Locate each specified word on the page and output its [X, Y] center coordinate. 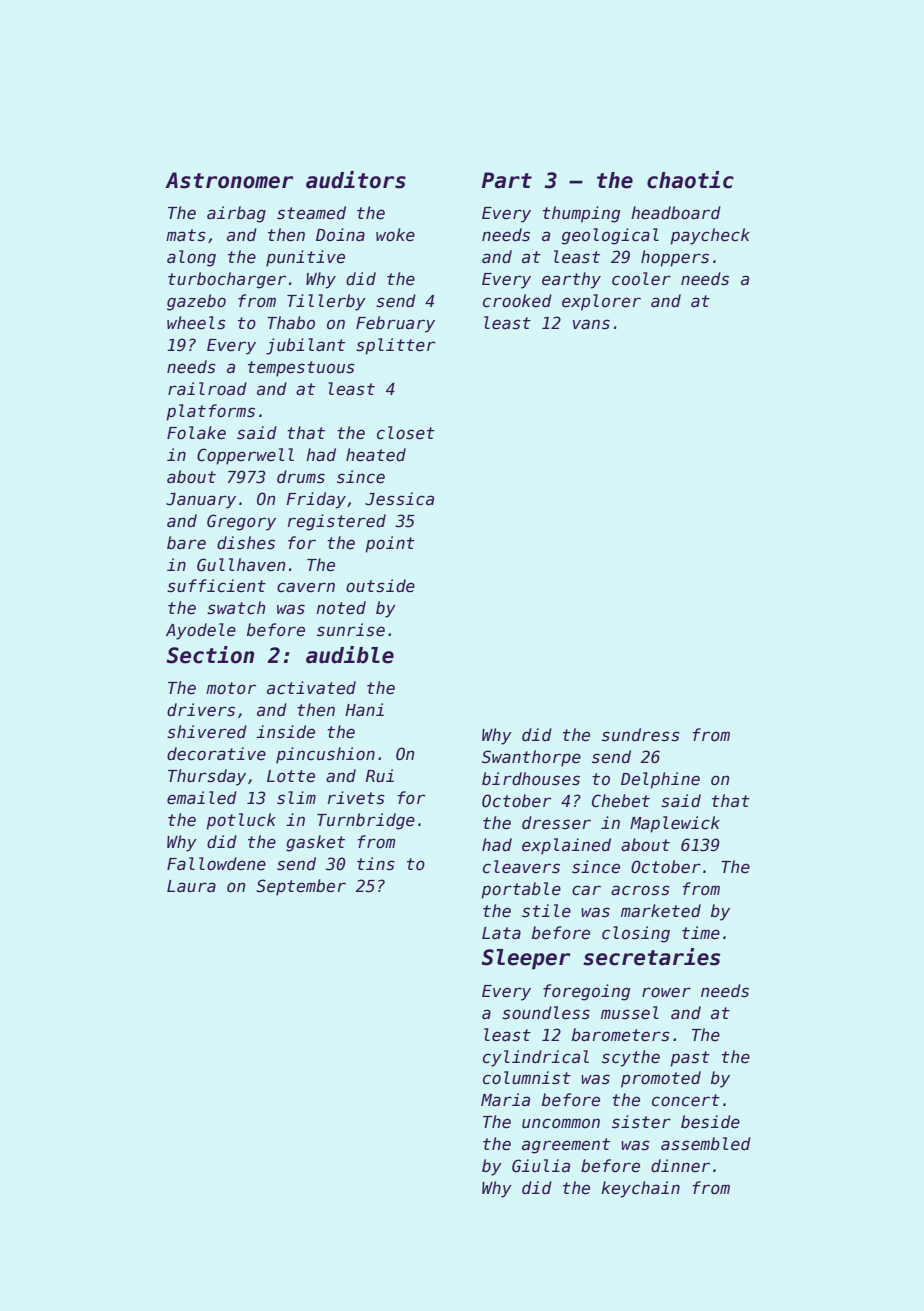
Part [507, 180]
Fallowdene [216, 864]
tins [376, 864]
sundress [641, 735]
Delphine [660, 780]
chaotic [690, 180]
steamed [311, 213]
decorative [216, 754]
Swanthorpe [531, 758]
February [395, 324]
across [640, 890]
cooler [641, 279]
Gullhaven [241, 565]
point [390, 544]
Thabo [291, 323]
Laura [191, 886]
